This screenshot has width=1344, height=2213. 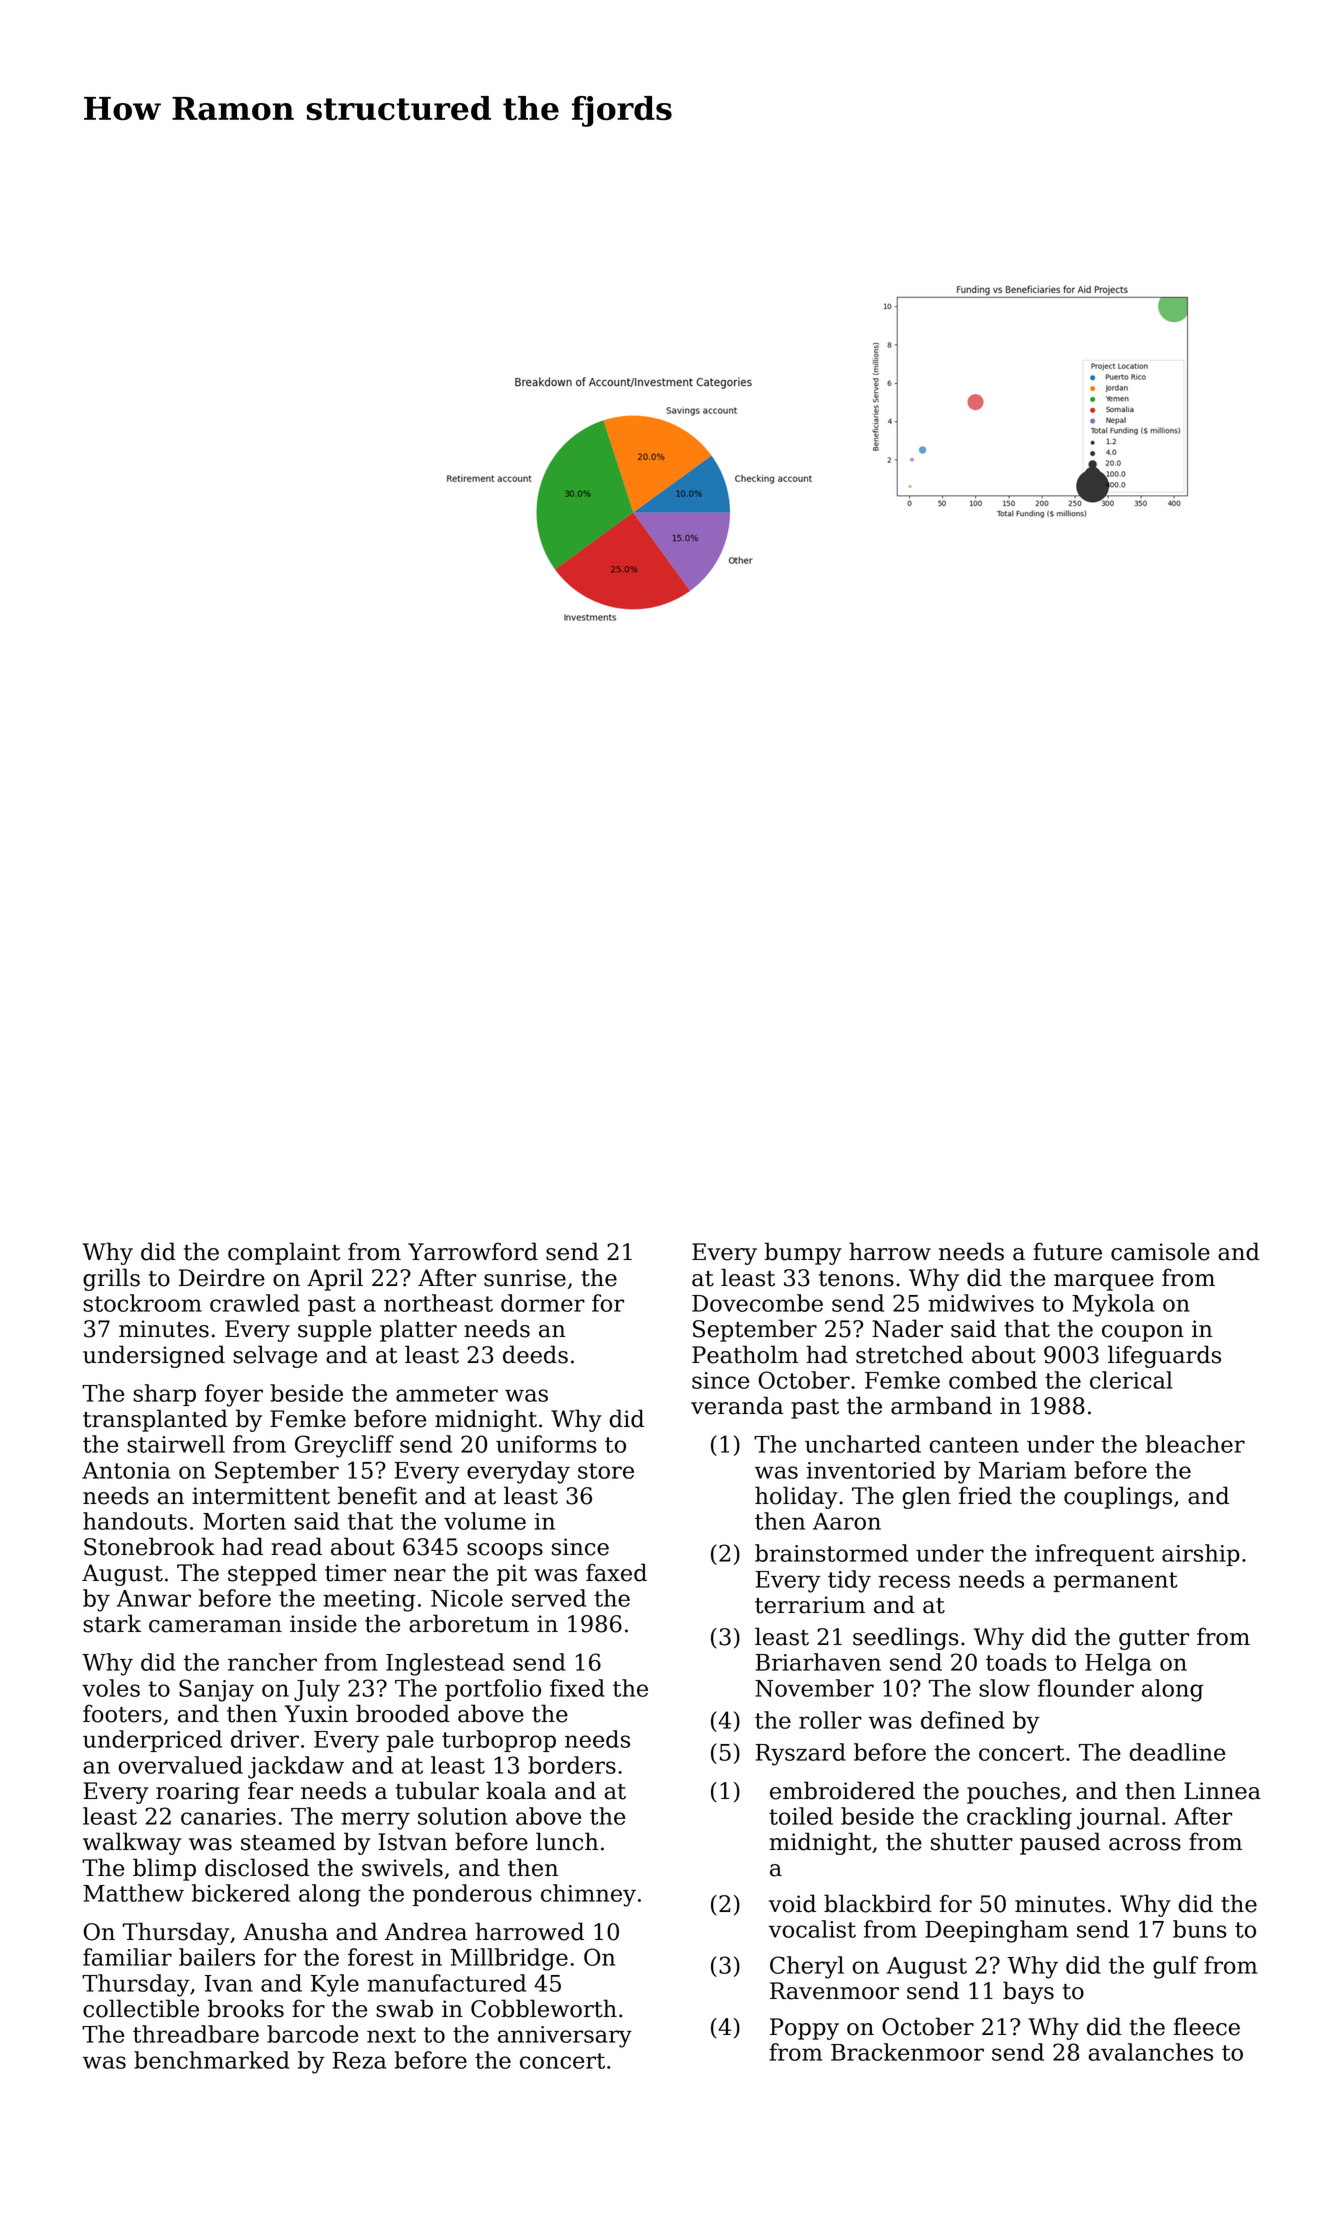 What do you see at coordinates (212, 2060) in the screenshot?
I see `benchmarked` at bounding box center [212, 2060].
